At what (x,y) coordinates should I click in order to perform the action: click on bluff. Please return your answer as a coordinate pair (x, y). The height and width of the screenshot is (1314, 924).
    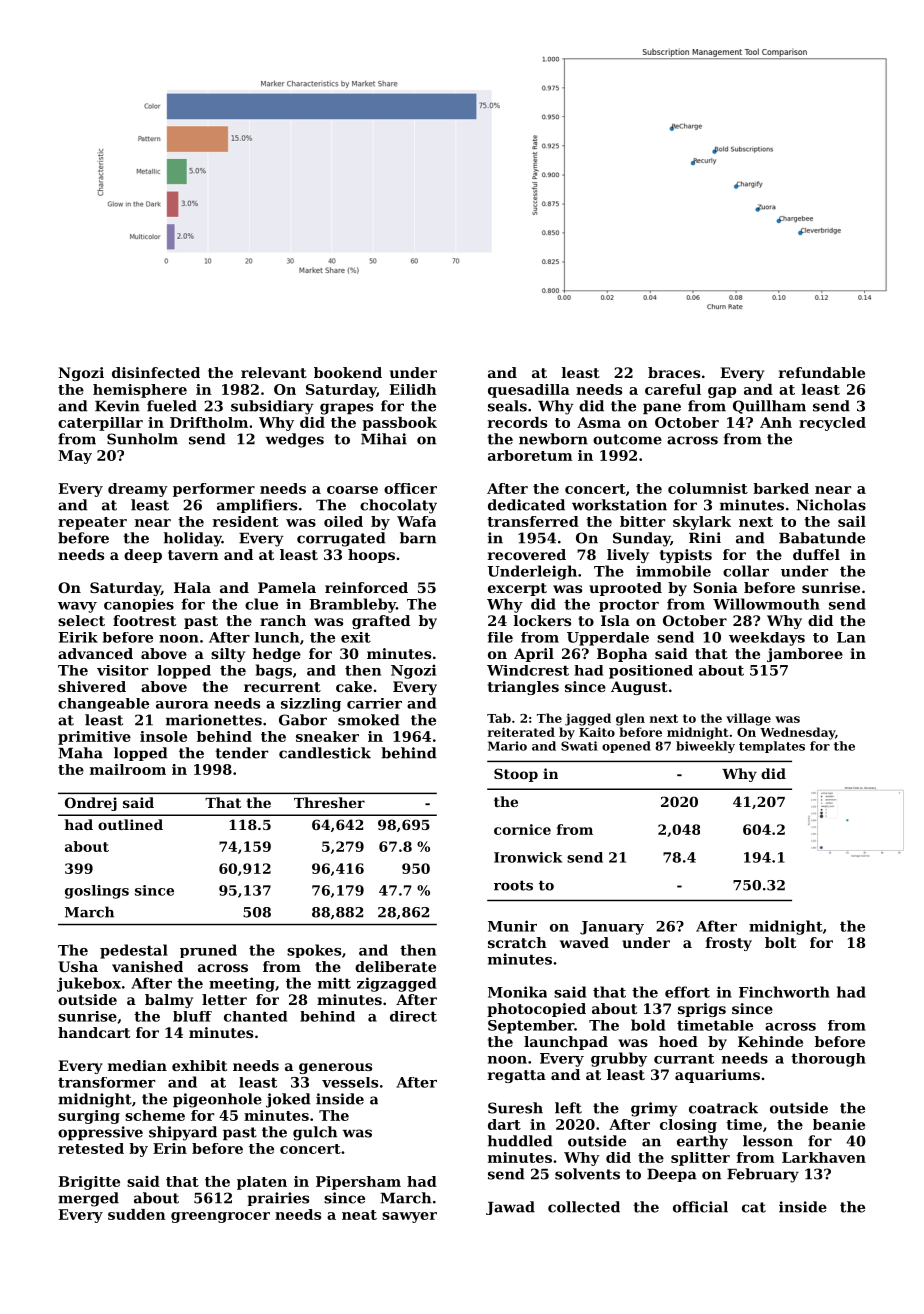
    Looking at the image, I should click on (192, 1016).
